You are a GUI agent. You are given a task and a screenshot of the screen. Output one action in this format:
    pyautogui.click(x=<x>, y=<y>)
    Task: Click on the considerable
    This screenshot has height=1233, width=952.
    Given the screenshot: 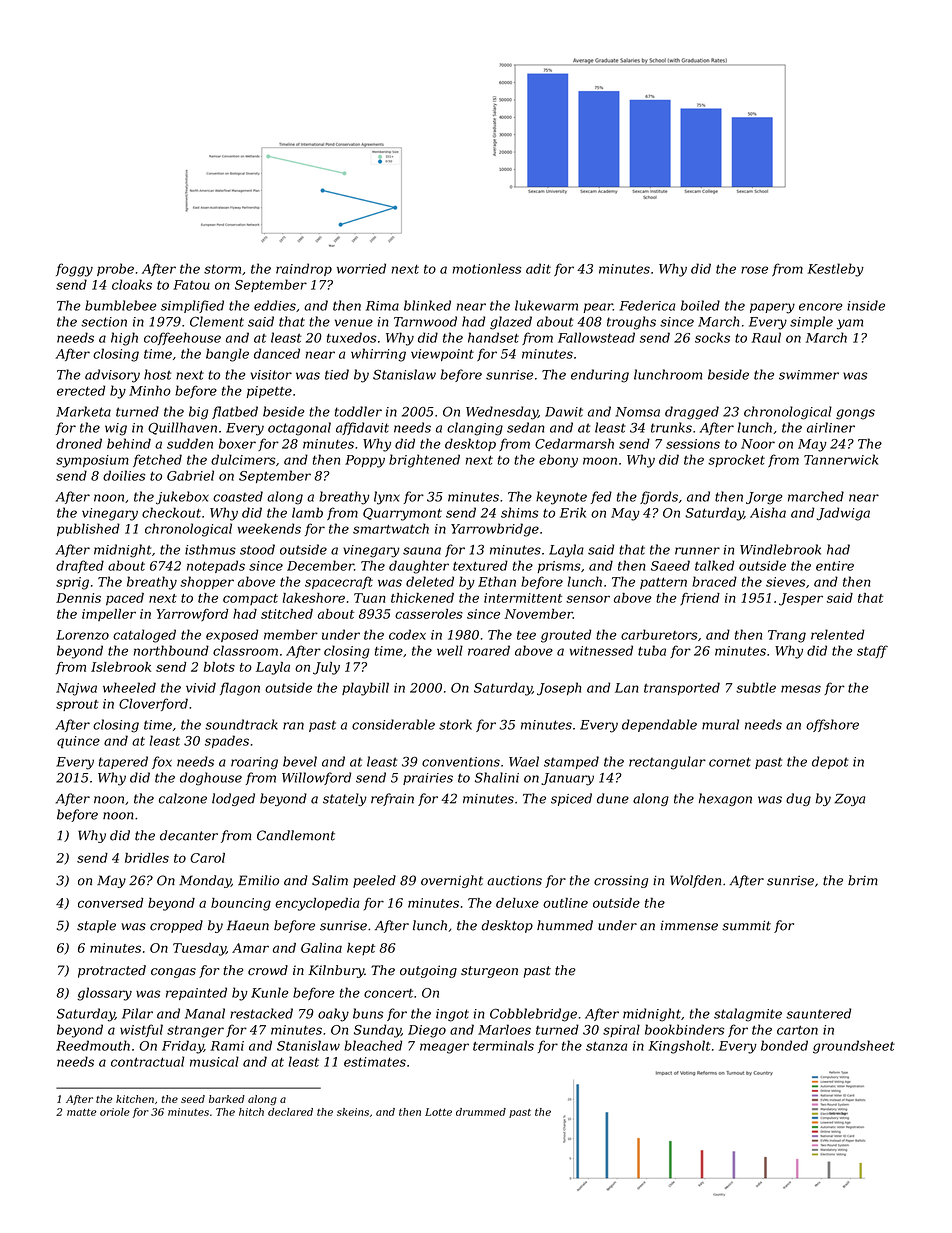 What is the action you would take?
    pyautogui.click(x=393, y=724)
